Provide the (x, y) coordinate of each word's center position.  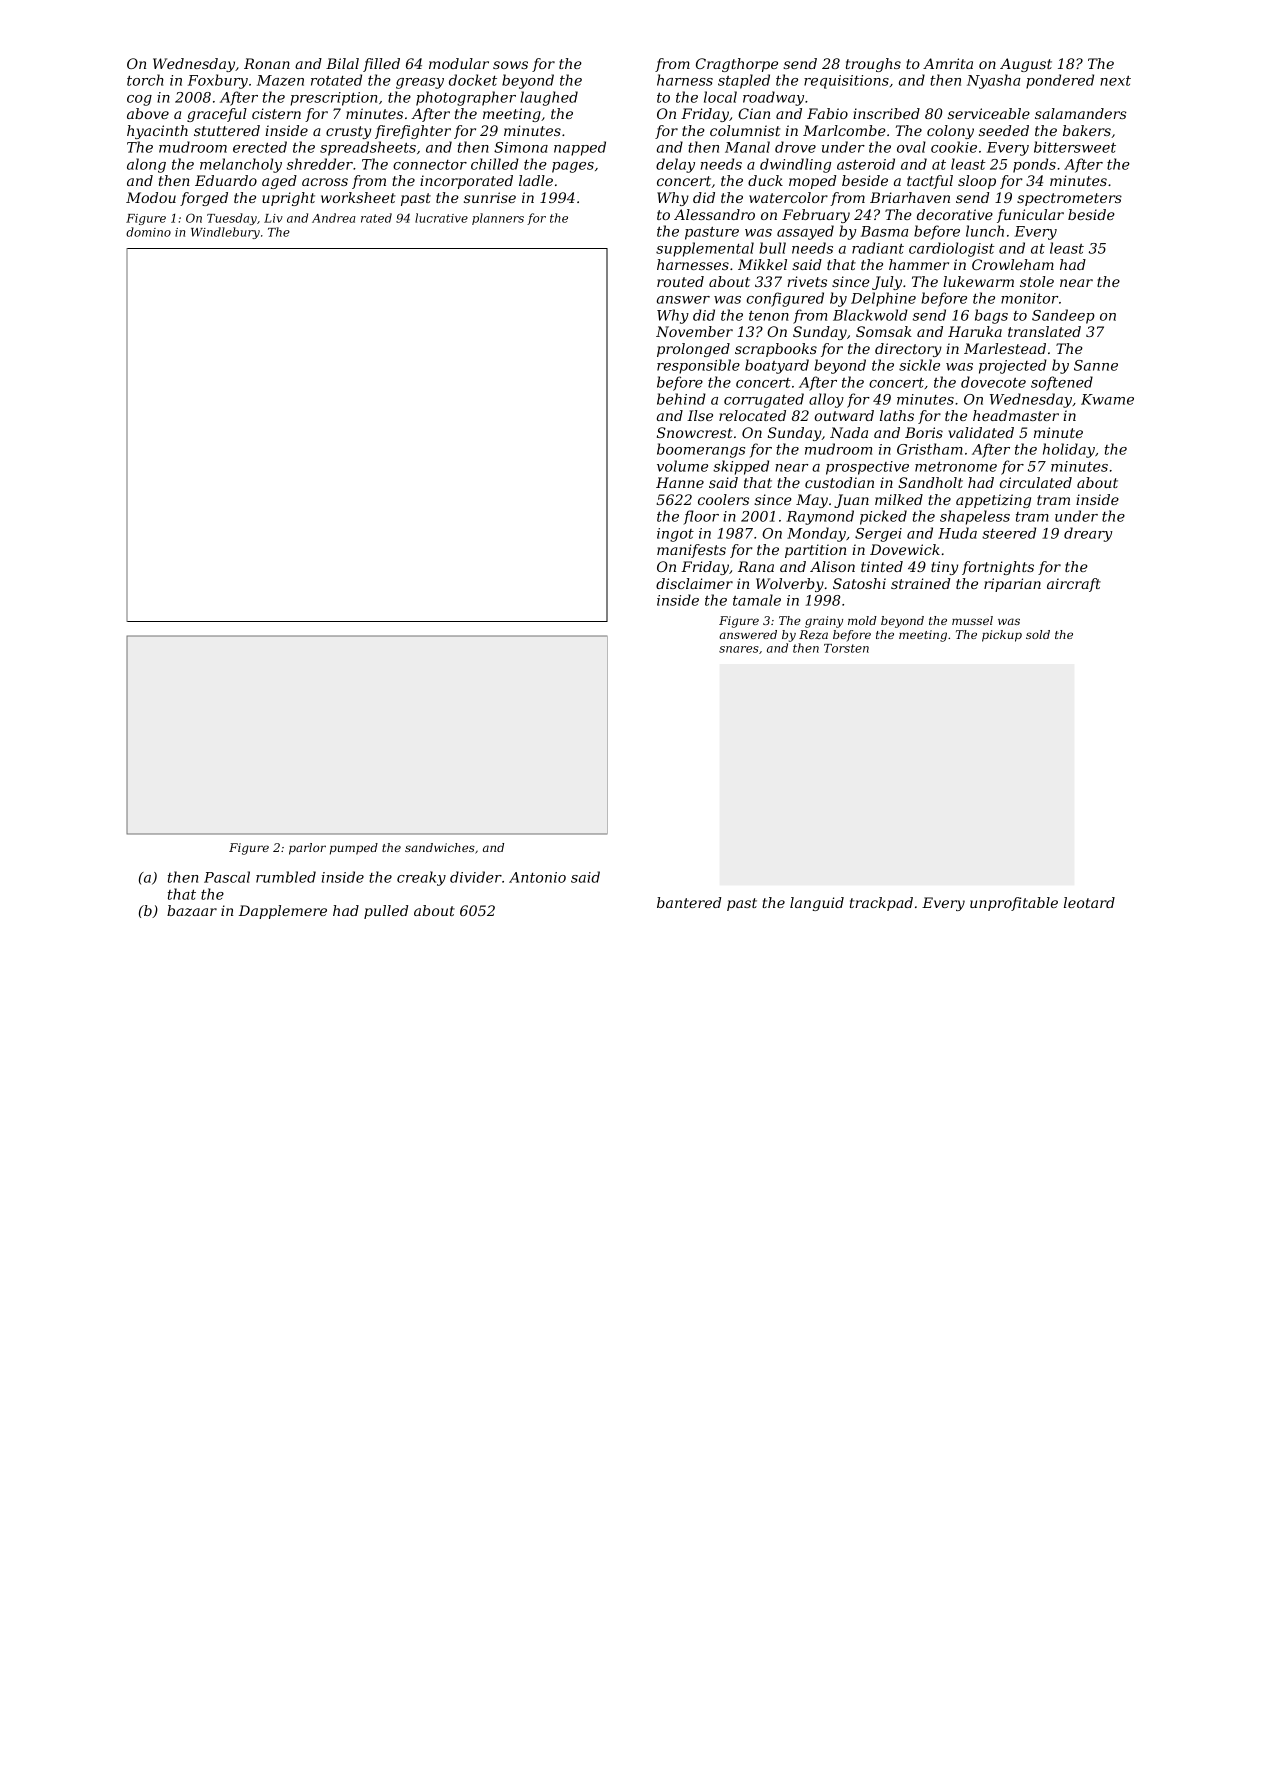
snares (739, 649)
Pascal (227, 877)
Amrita (948, 63)
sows (510, 65)
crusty (348, 132)
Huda (957, 533)
